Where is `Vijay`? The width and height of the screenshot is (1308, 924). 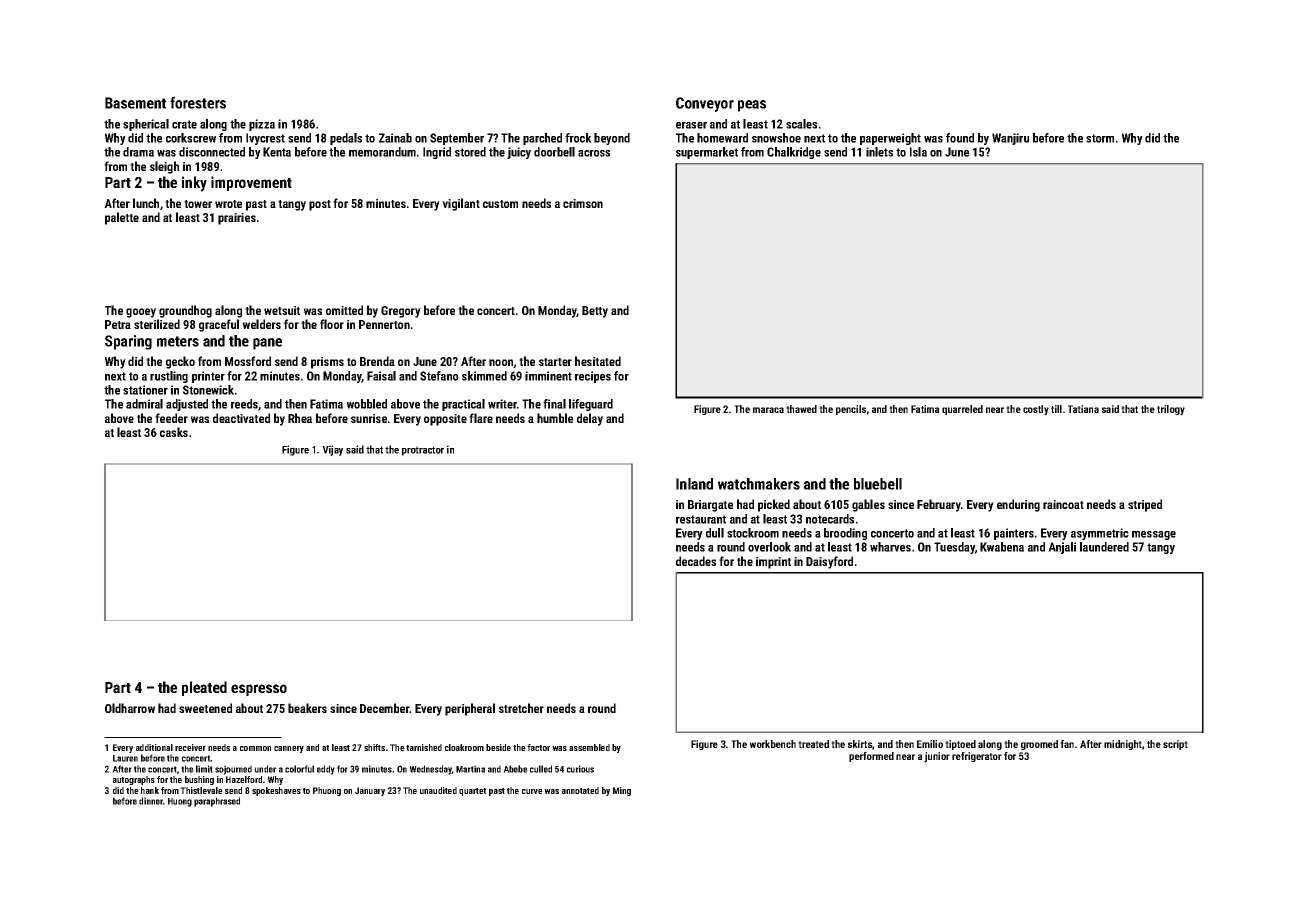
Vijay is located at coordinates (332, 450).
